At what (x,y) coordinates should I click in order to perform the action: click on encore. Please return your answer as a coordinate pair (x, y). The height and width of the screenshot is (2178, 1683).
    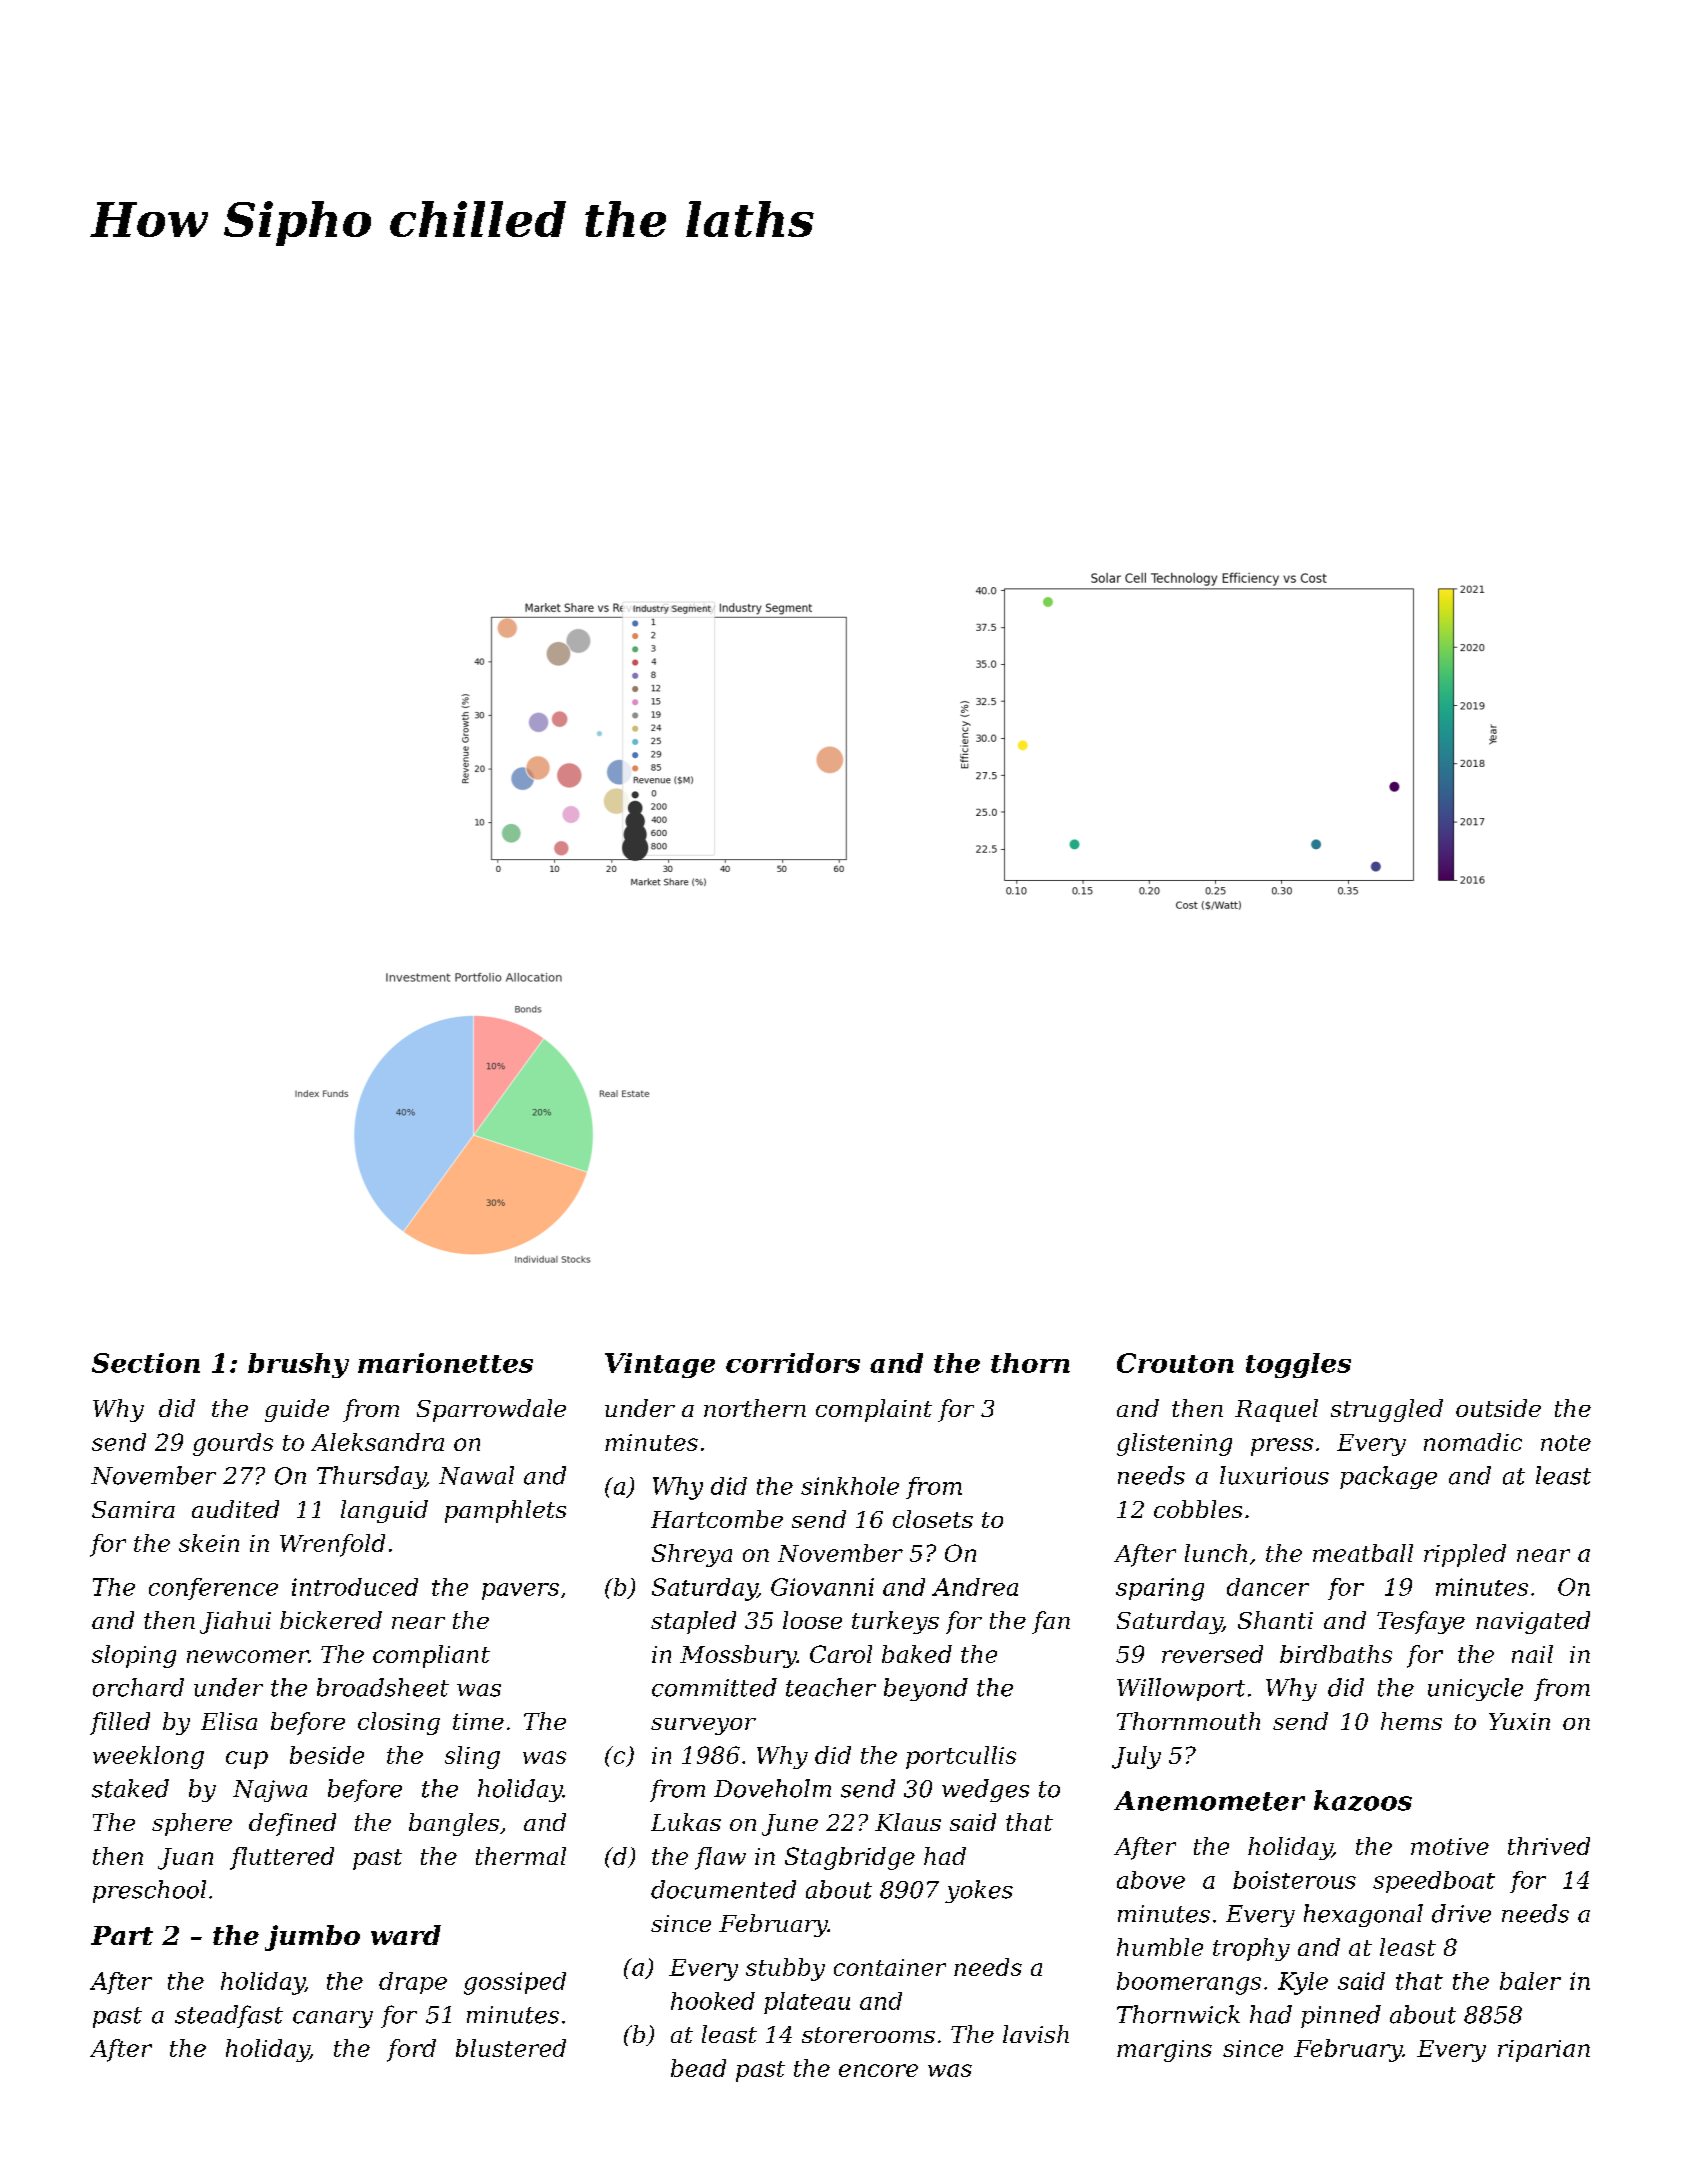
    Looking at the image, I should click on (878, 2070).
